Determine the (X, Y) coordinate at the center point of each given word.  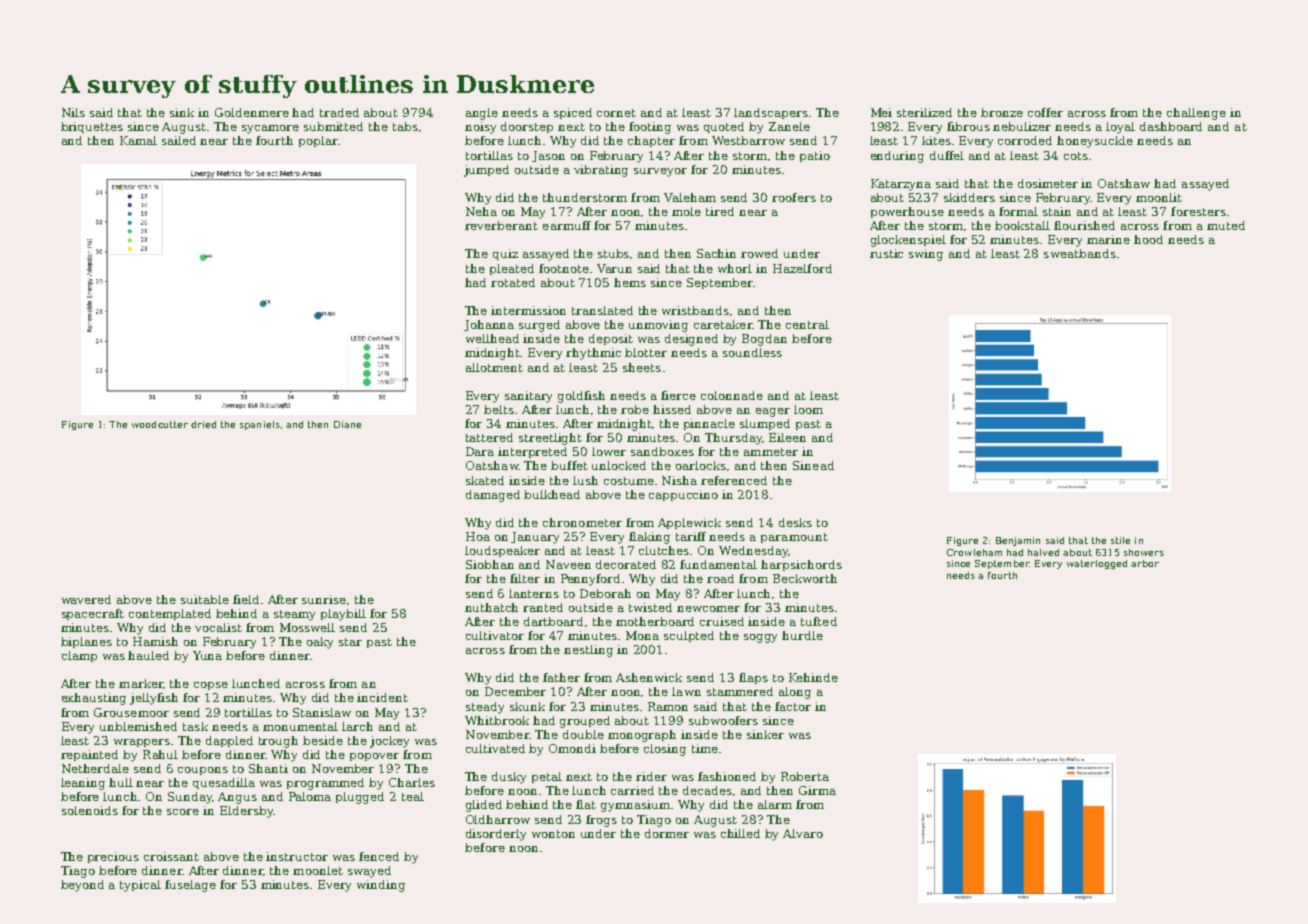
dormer (667, 833)
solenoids (90, 810)
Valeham (690, 197)
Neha (481, 211)
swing (926, 255)
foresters (1198, 211)
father (561, 677)
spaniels (260, 425)
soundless (752, 352)
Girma (817, 790)
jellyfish (154, 699)
